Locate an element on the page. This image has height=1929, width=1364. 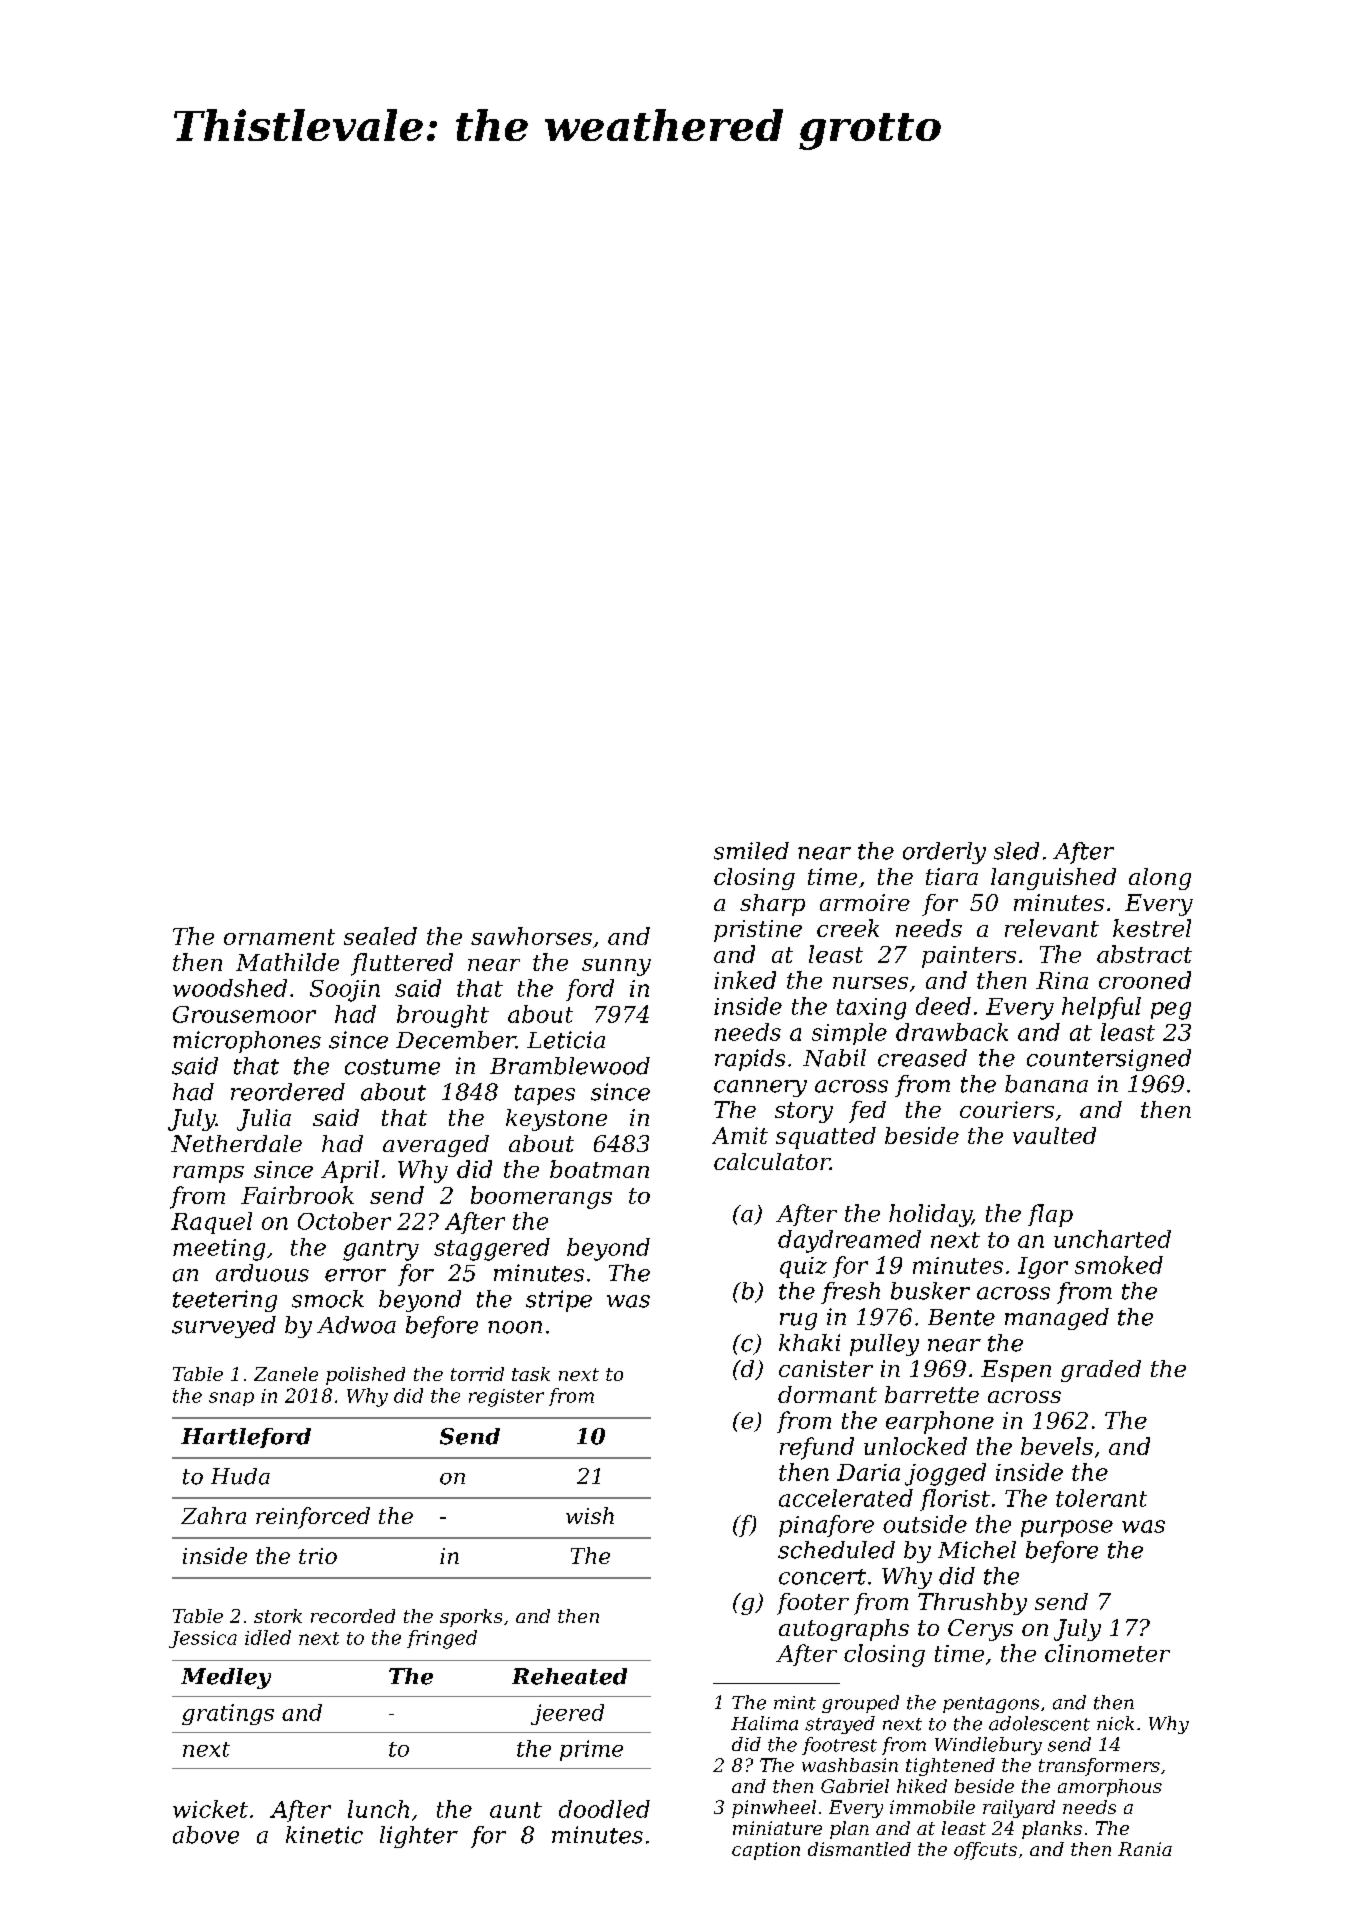
Espen is located at coordinates (1016, 1371).
